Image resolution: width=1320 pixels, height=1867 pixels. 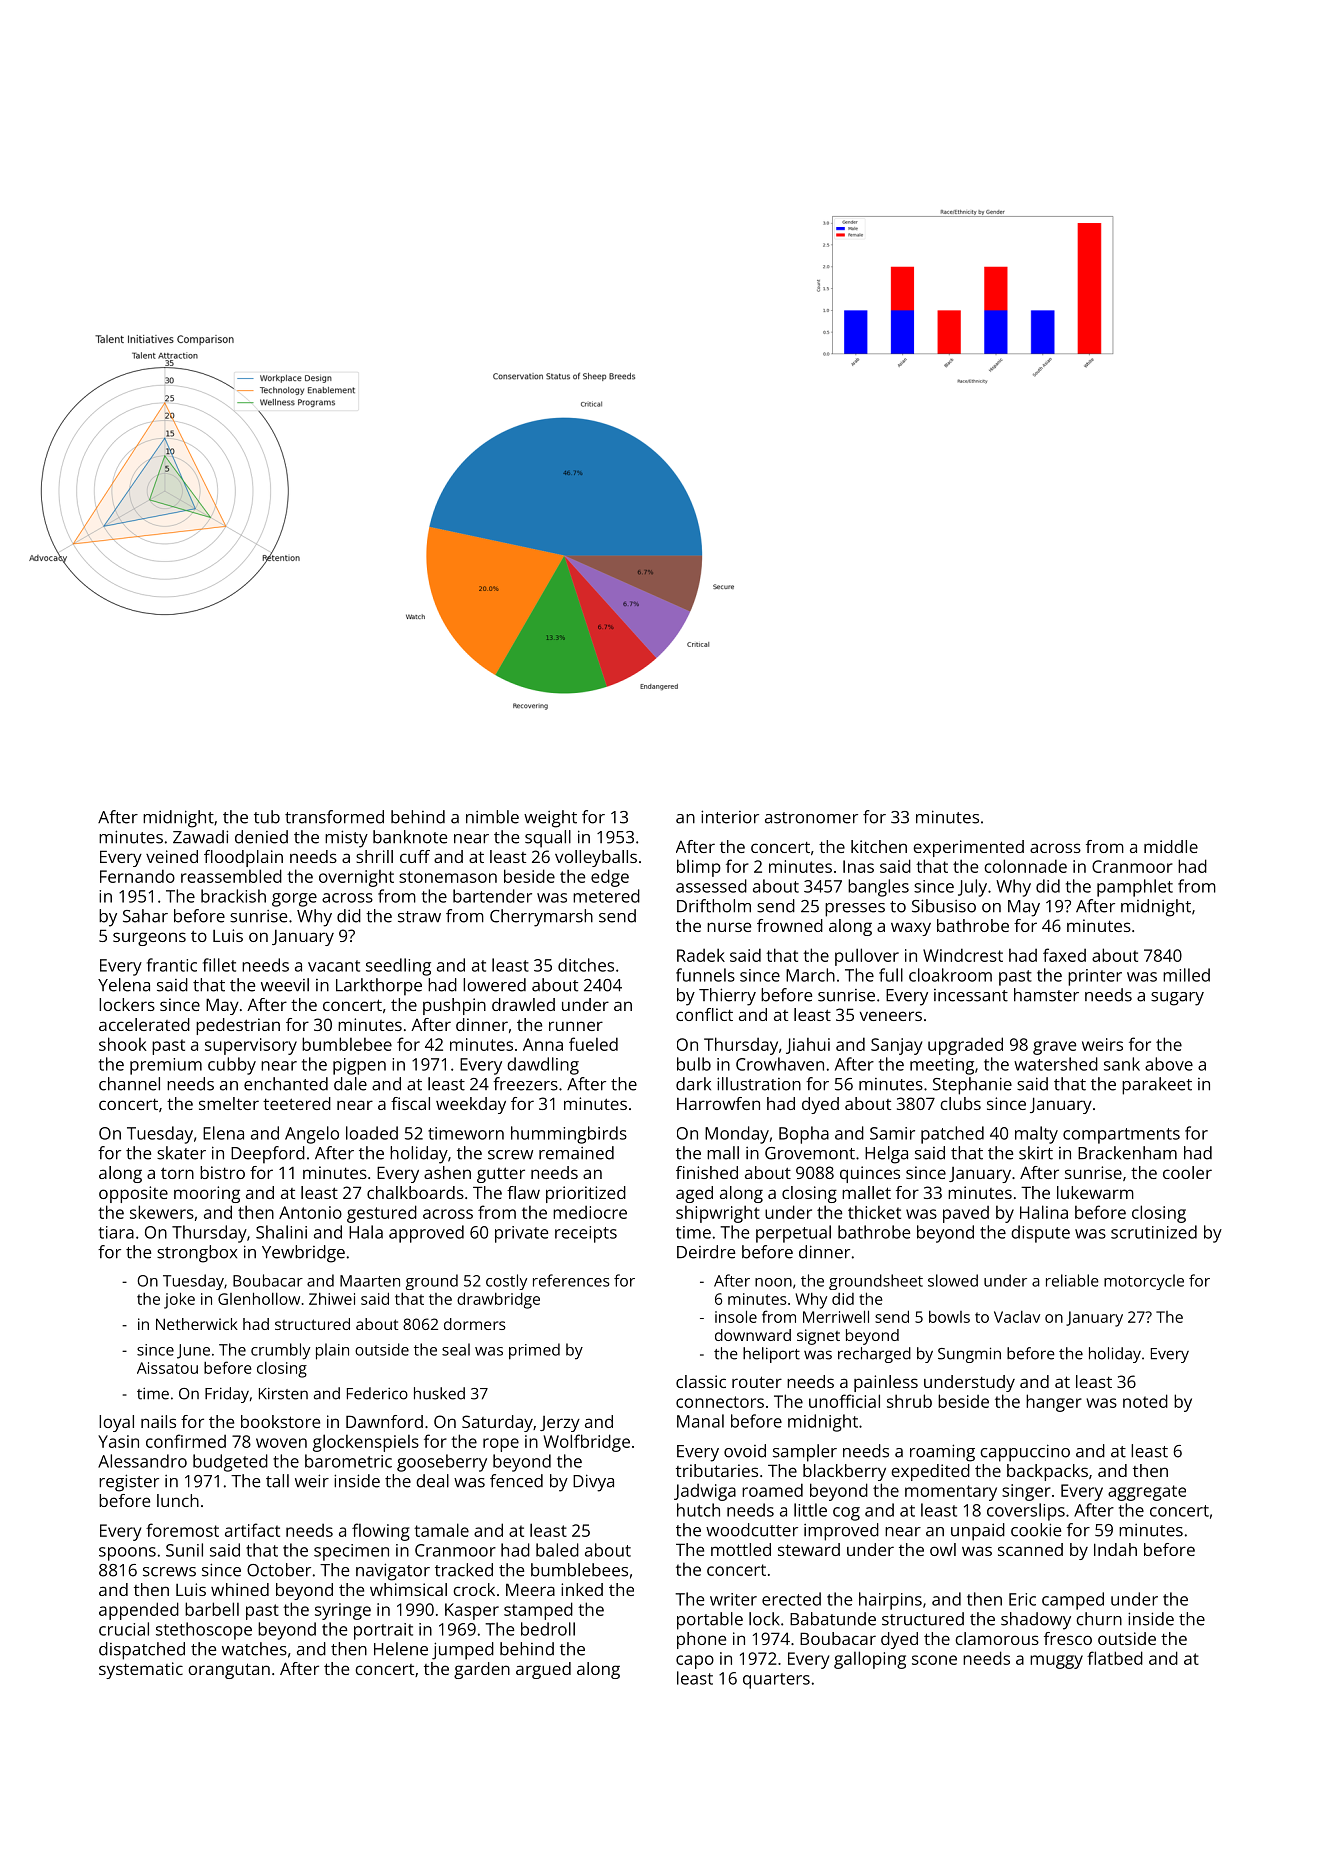 What do you see at coordinates (294, 900) in the document?
I see `gorge` at bounding box center [294, 900].
